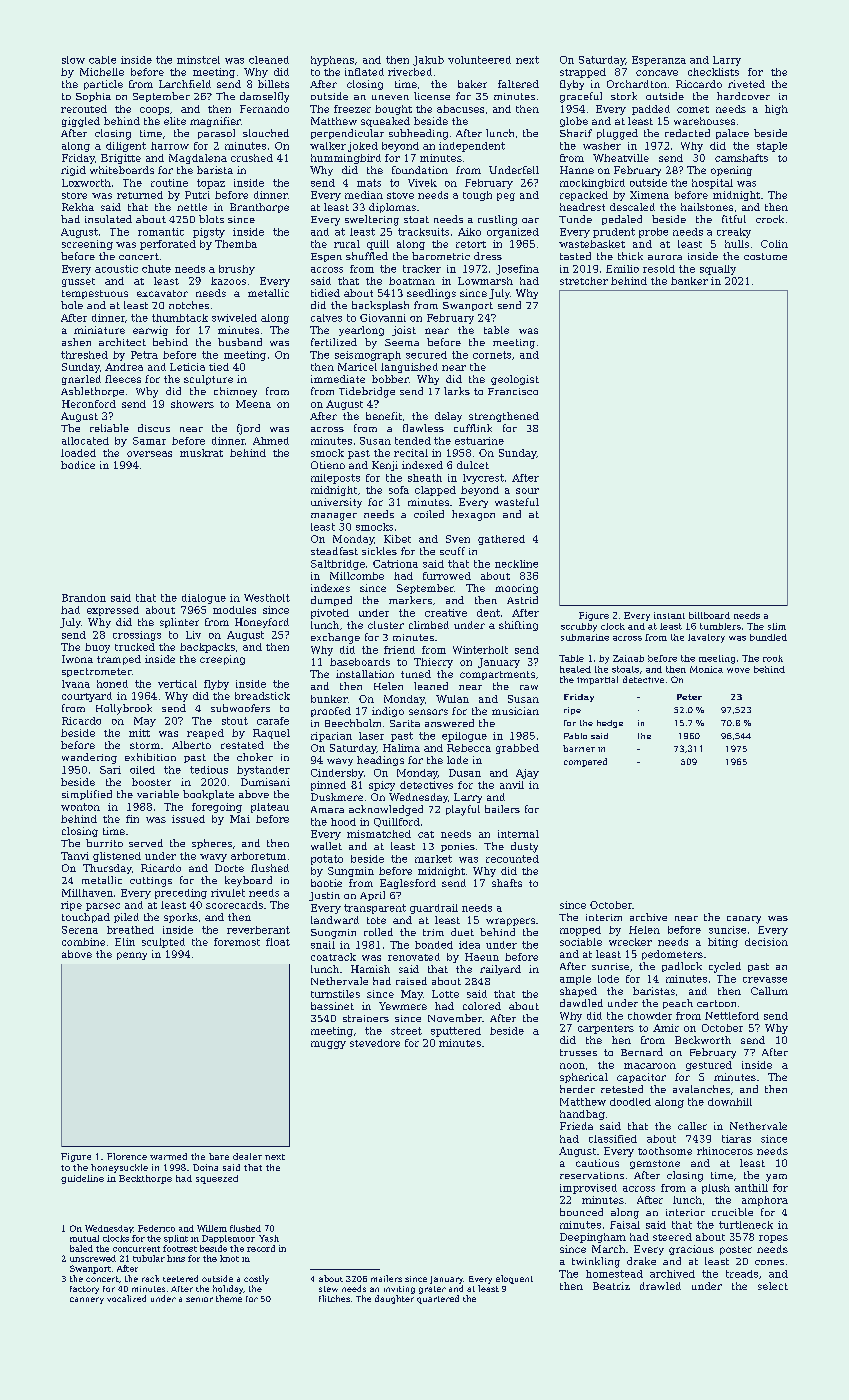  What do you see at coordinates (428, 61) in the screenshot?
I see `Jakub` at bounding box center [428, 61].
